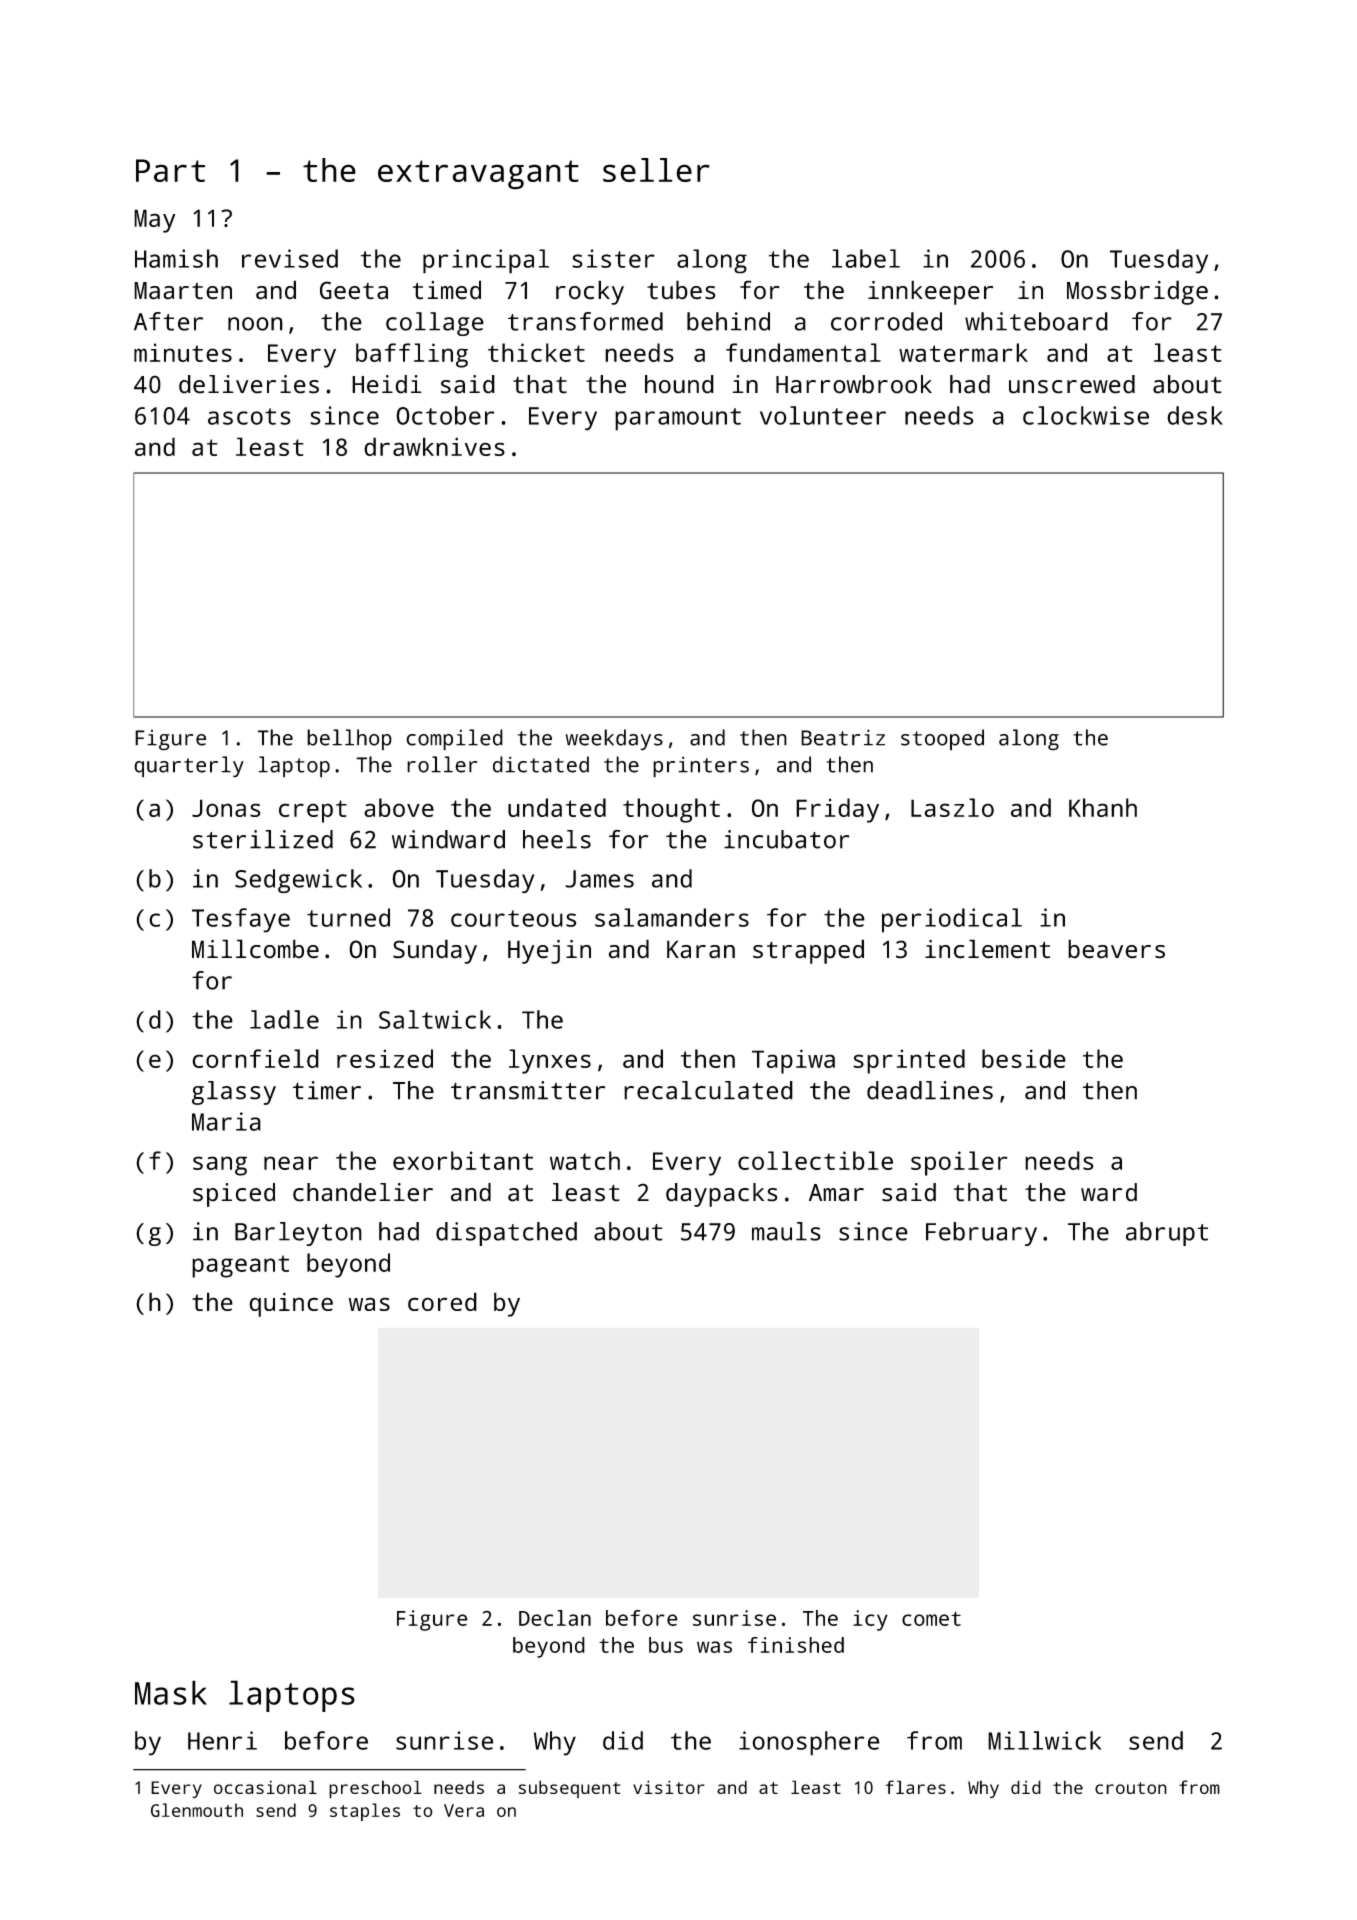  I want to click on cornfield, so click(255, 1058).
